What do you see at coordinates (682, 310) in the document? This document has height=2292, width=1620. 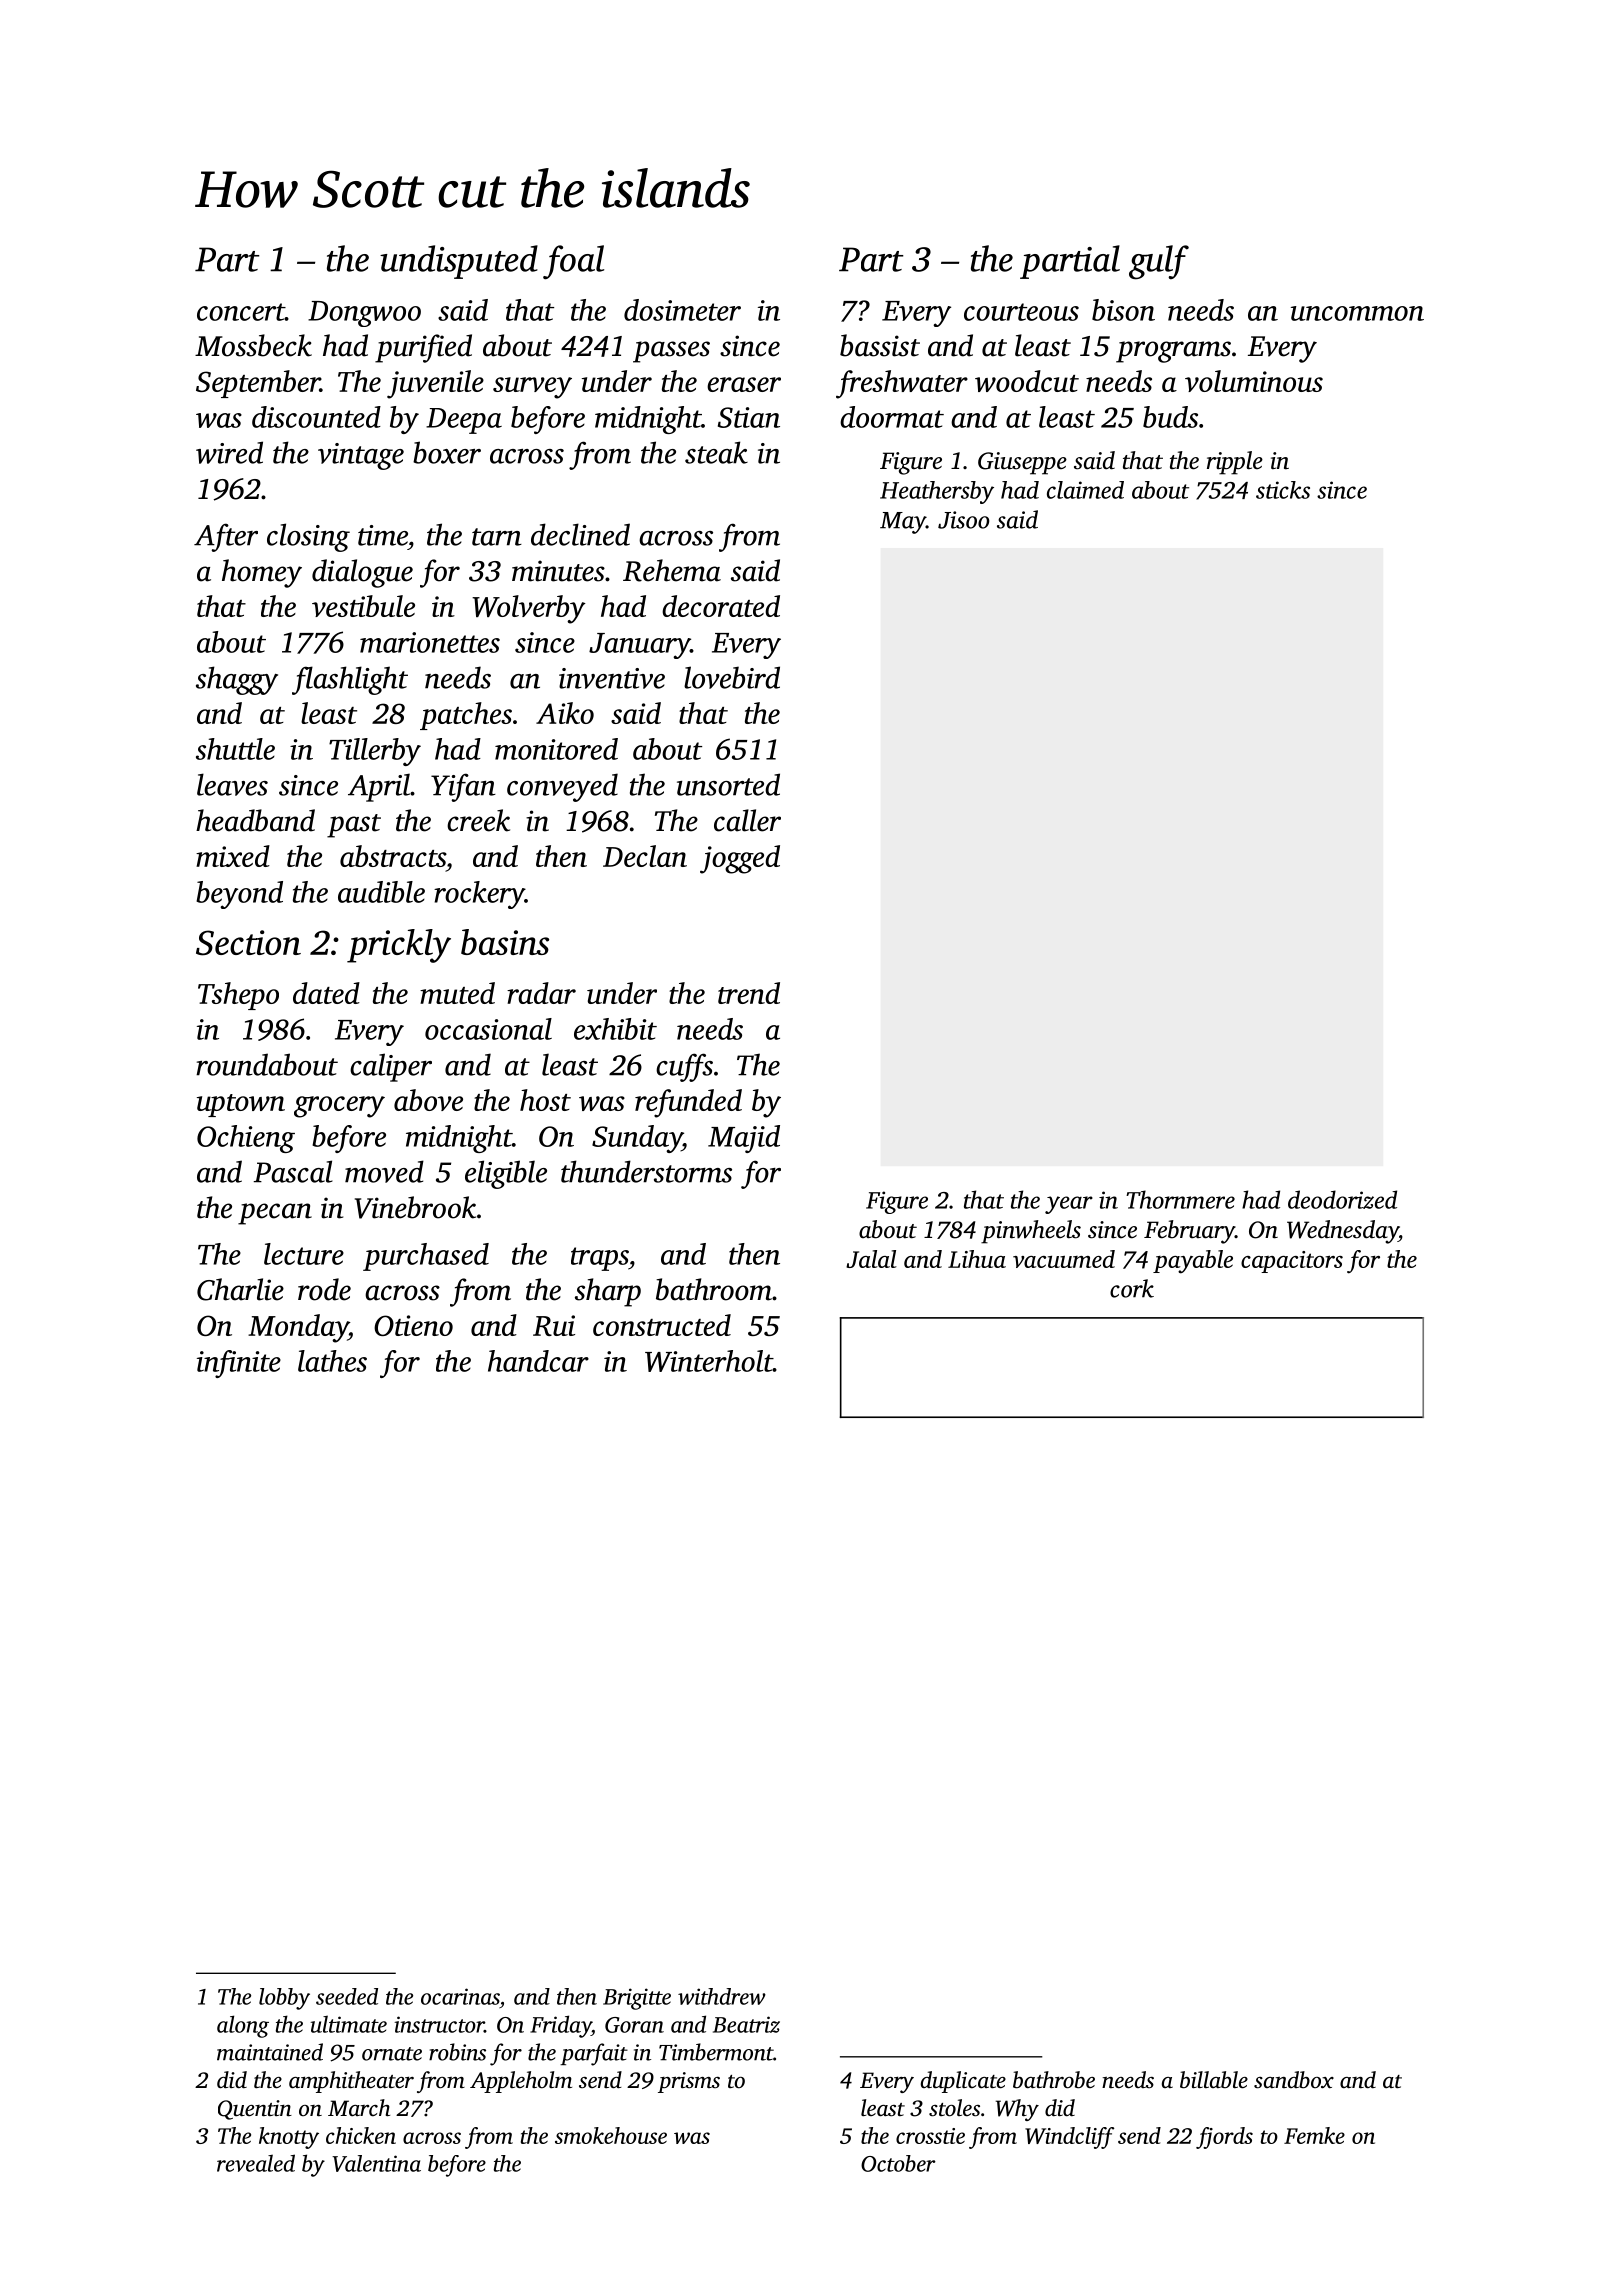 I see `dosimeter` at bounding box center [682, 310].
